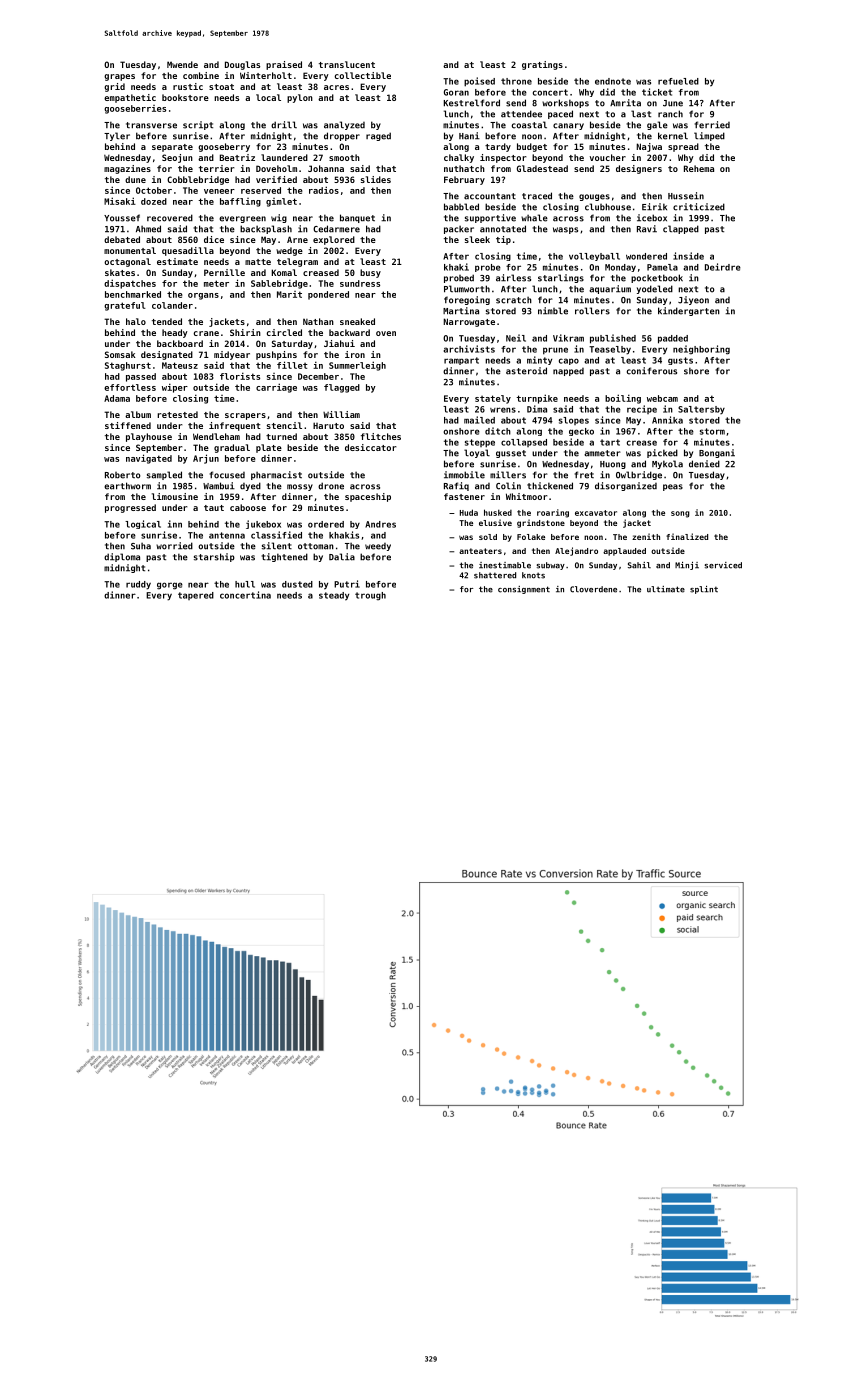 The height and width of the page is (1400, 849). Describe the element at coordinates (686, 196) in the page. I see `Hussein` at that location.
